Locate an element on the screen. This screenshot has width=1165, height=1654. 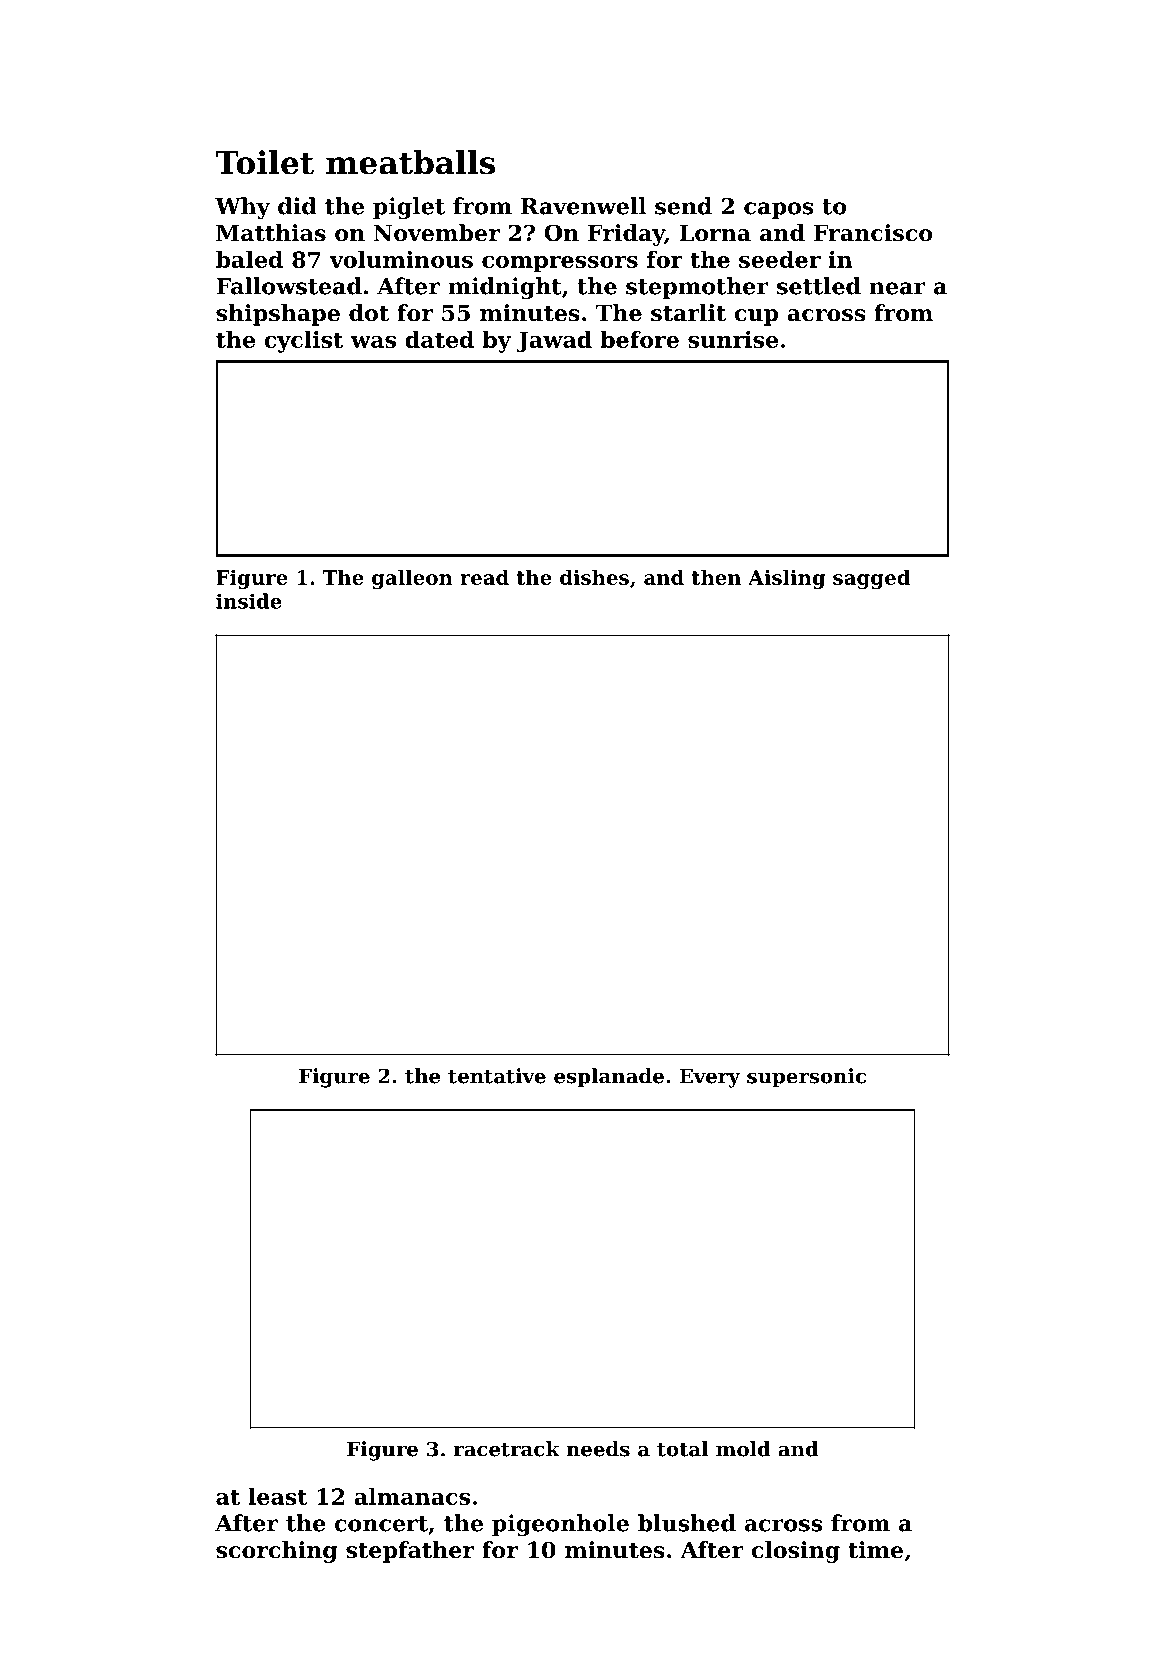
esplanade is located at coordinates (609, 1078).
